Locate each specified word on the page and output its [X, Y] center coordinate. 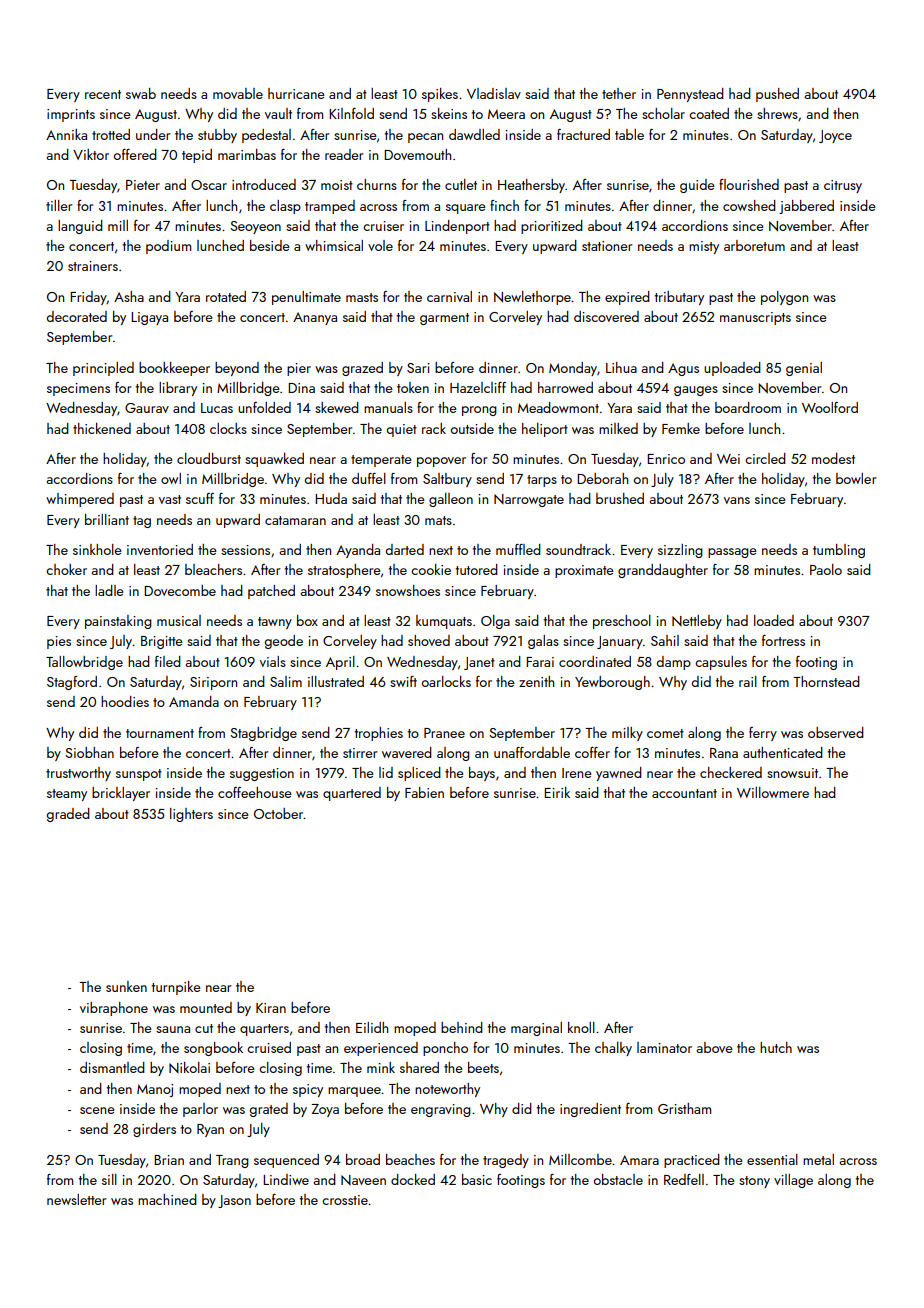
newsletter [76, 1199]
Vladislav [494, 93]
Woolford [830, 407]
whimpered [80, 500]
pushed [777, 95]
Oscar [209, 185]
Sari [418, 368]
